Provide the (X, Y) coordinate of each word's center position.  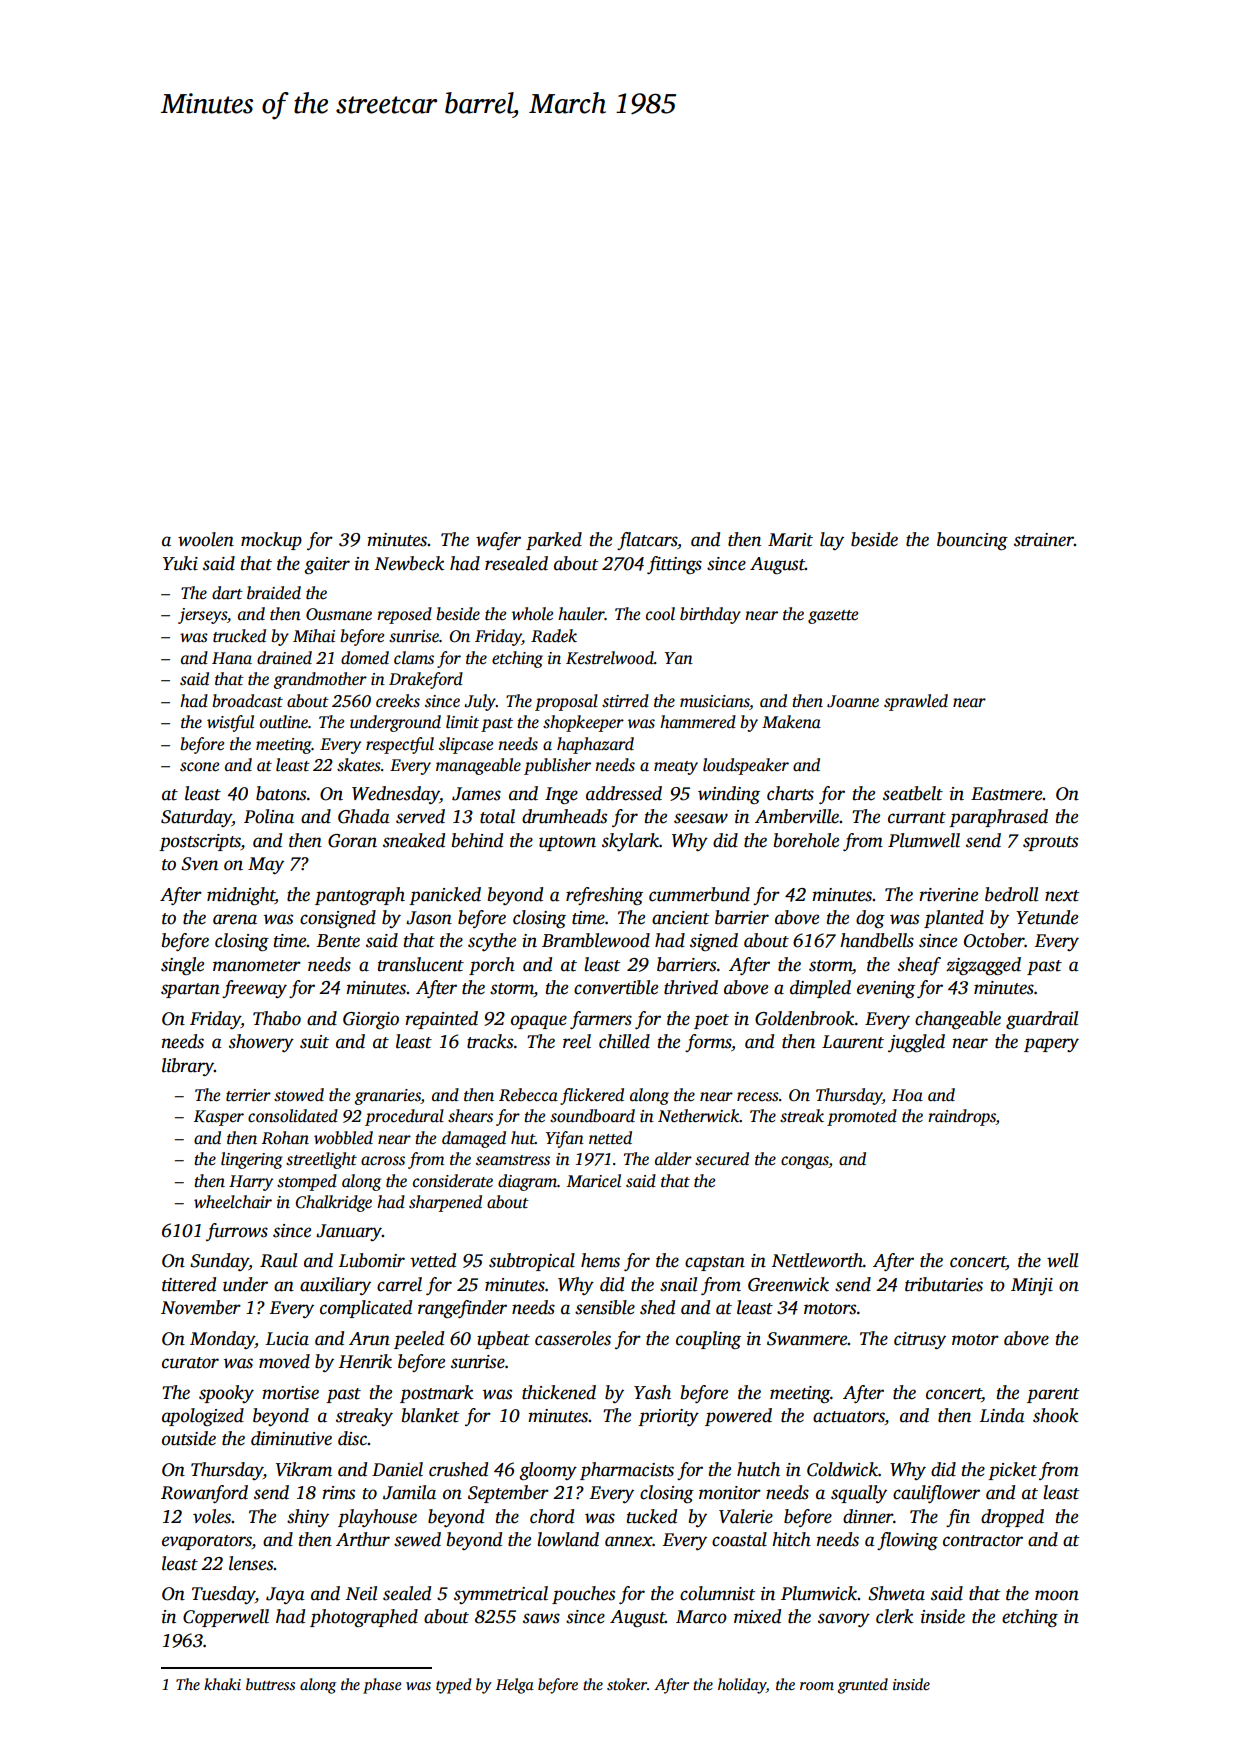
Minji (1032, 1286)
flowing (907, 1541)
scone (199, 767)
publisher (557, 766)
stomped (307, 1182)
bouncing (972, 541)
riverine (948, 895)
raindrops (962, 1117)
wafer (498, 541)
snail (678, 1284)
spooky (226, 1394)
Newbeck (409, 563)
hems (600, 1260)
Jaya (285, 1595)
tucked (652, 1516)
